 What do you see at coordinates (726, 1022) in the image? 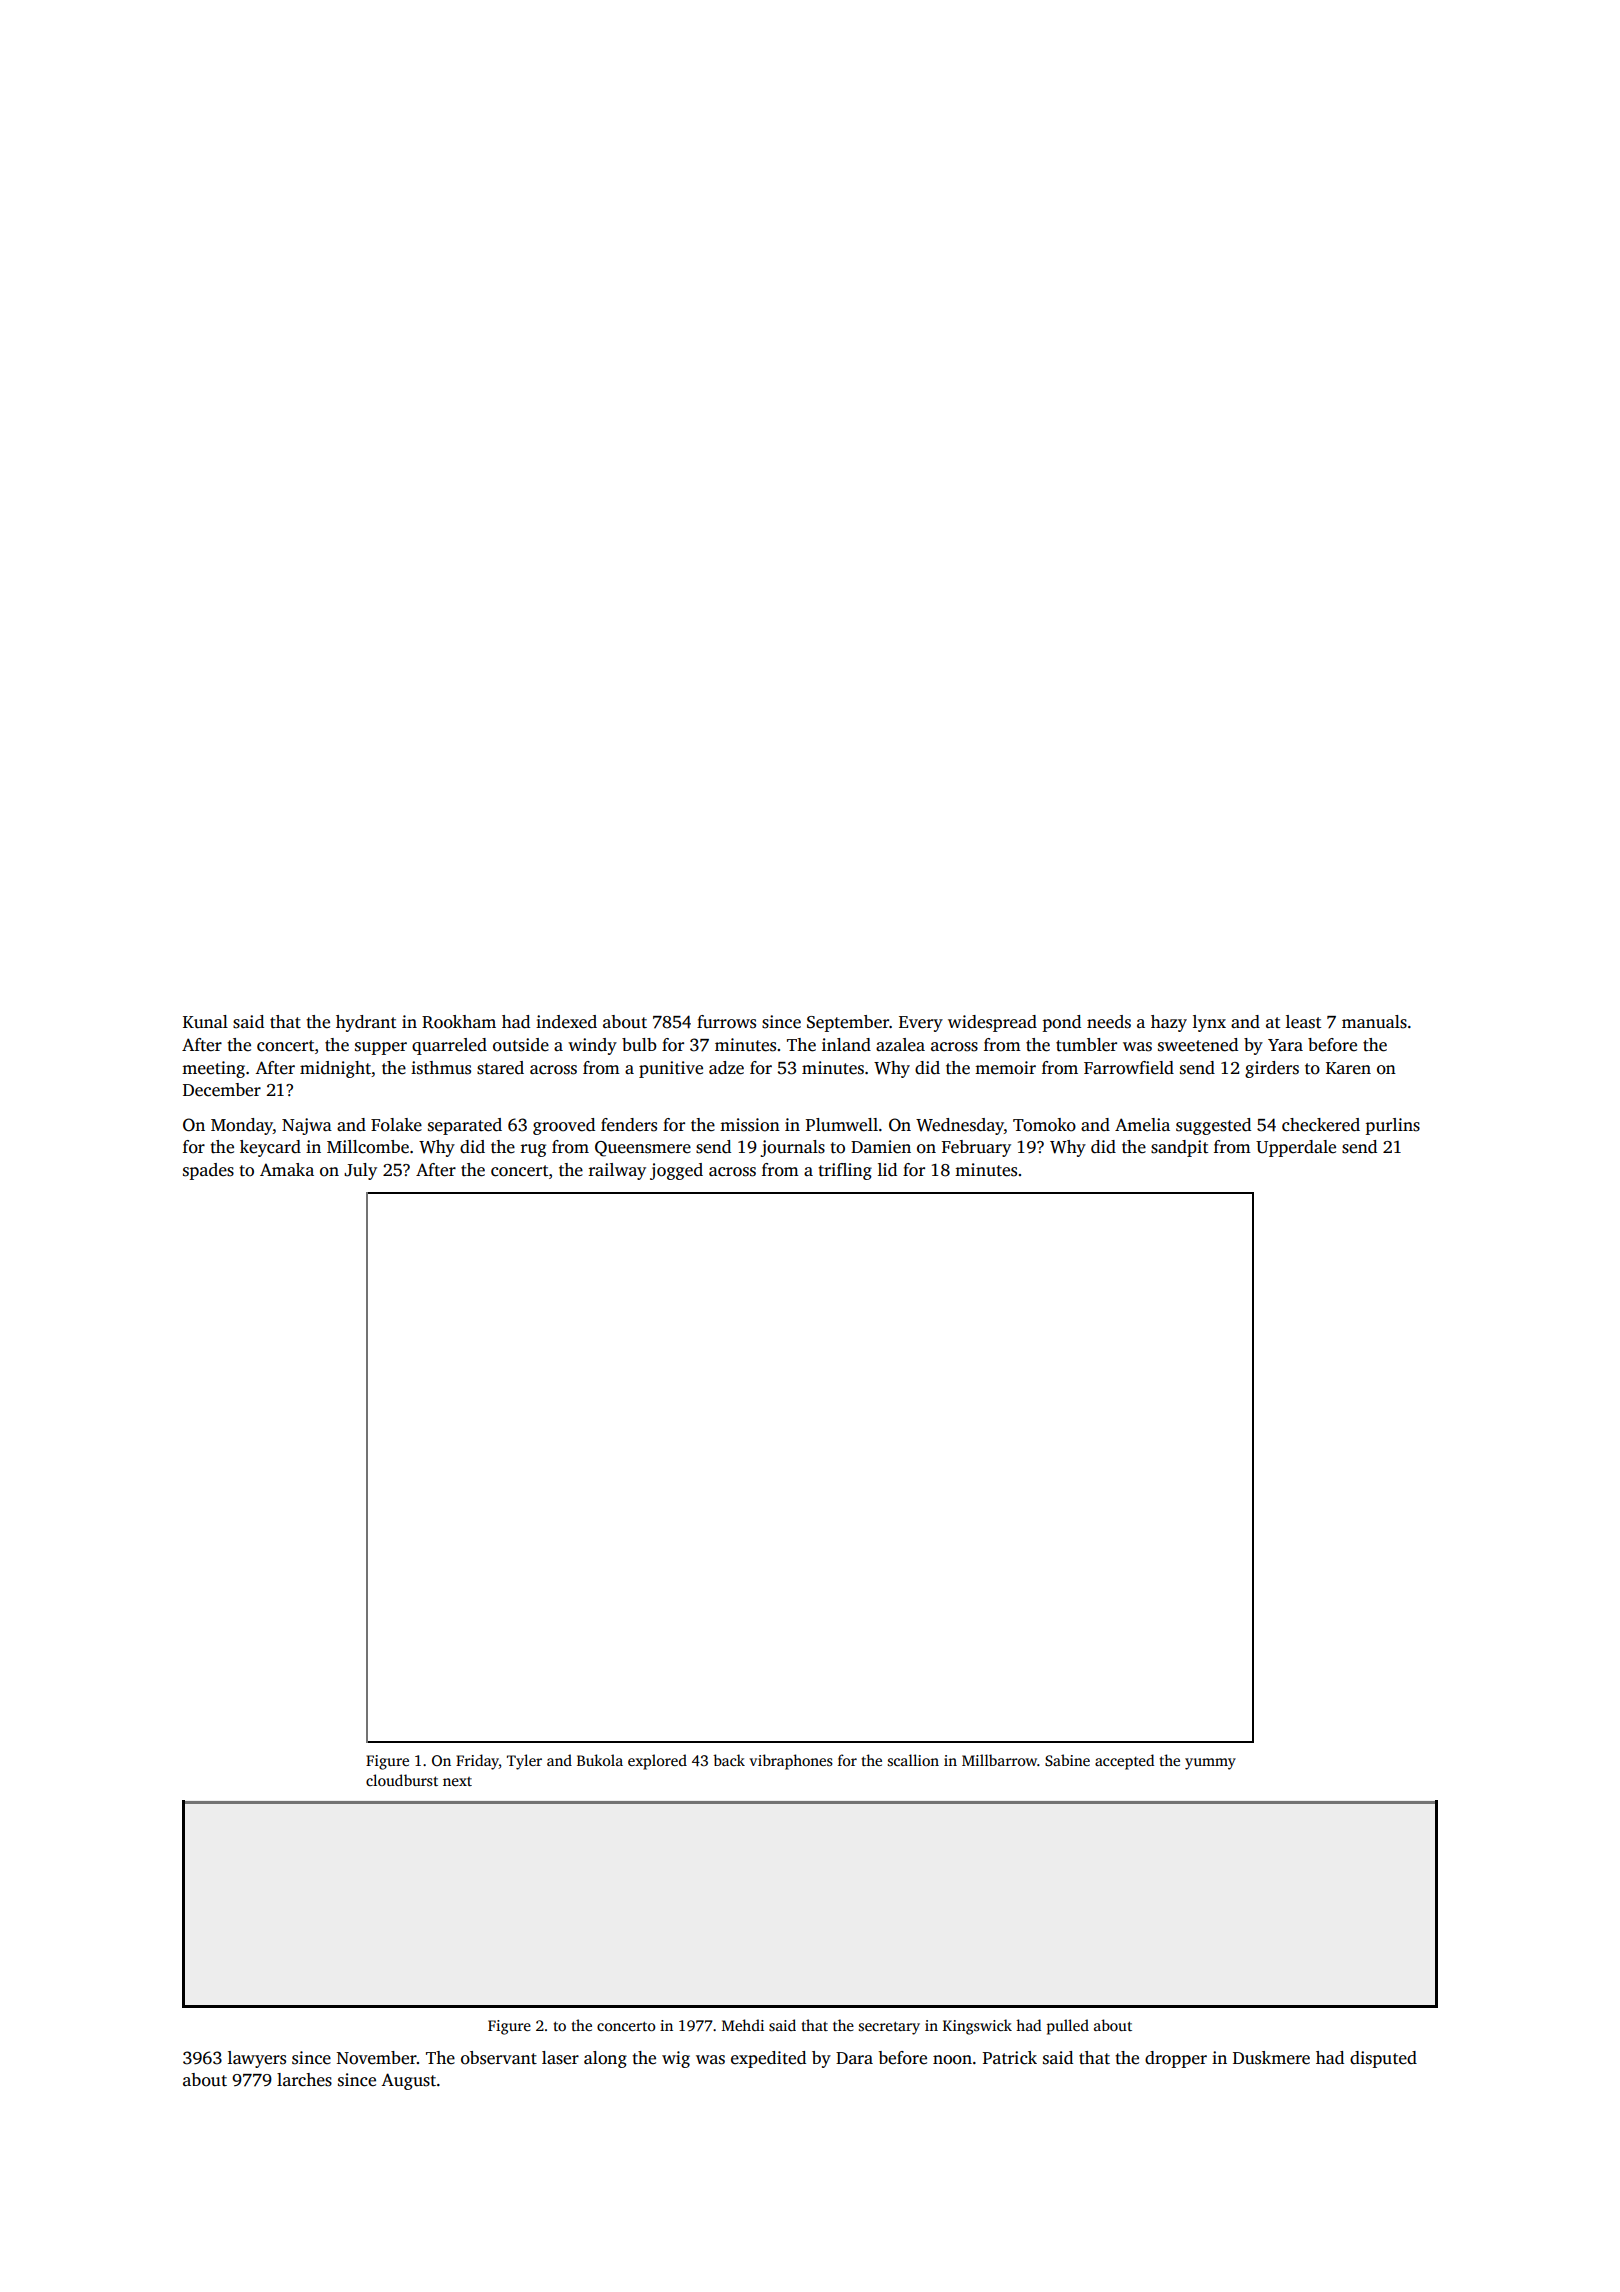
I see `furrows` at bounding box center [726, 1022].
